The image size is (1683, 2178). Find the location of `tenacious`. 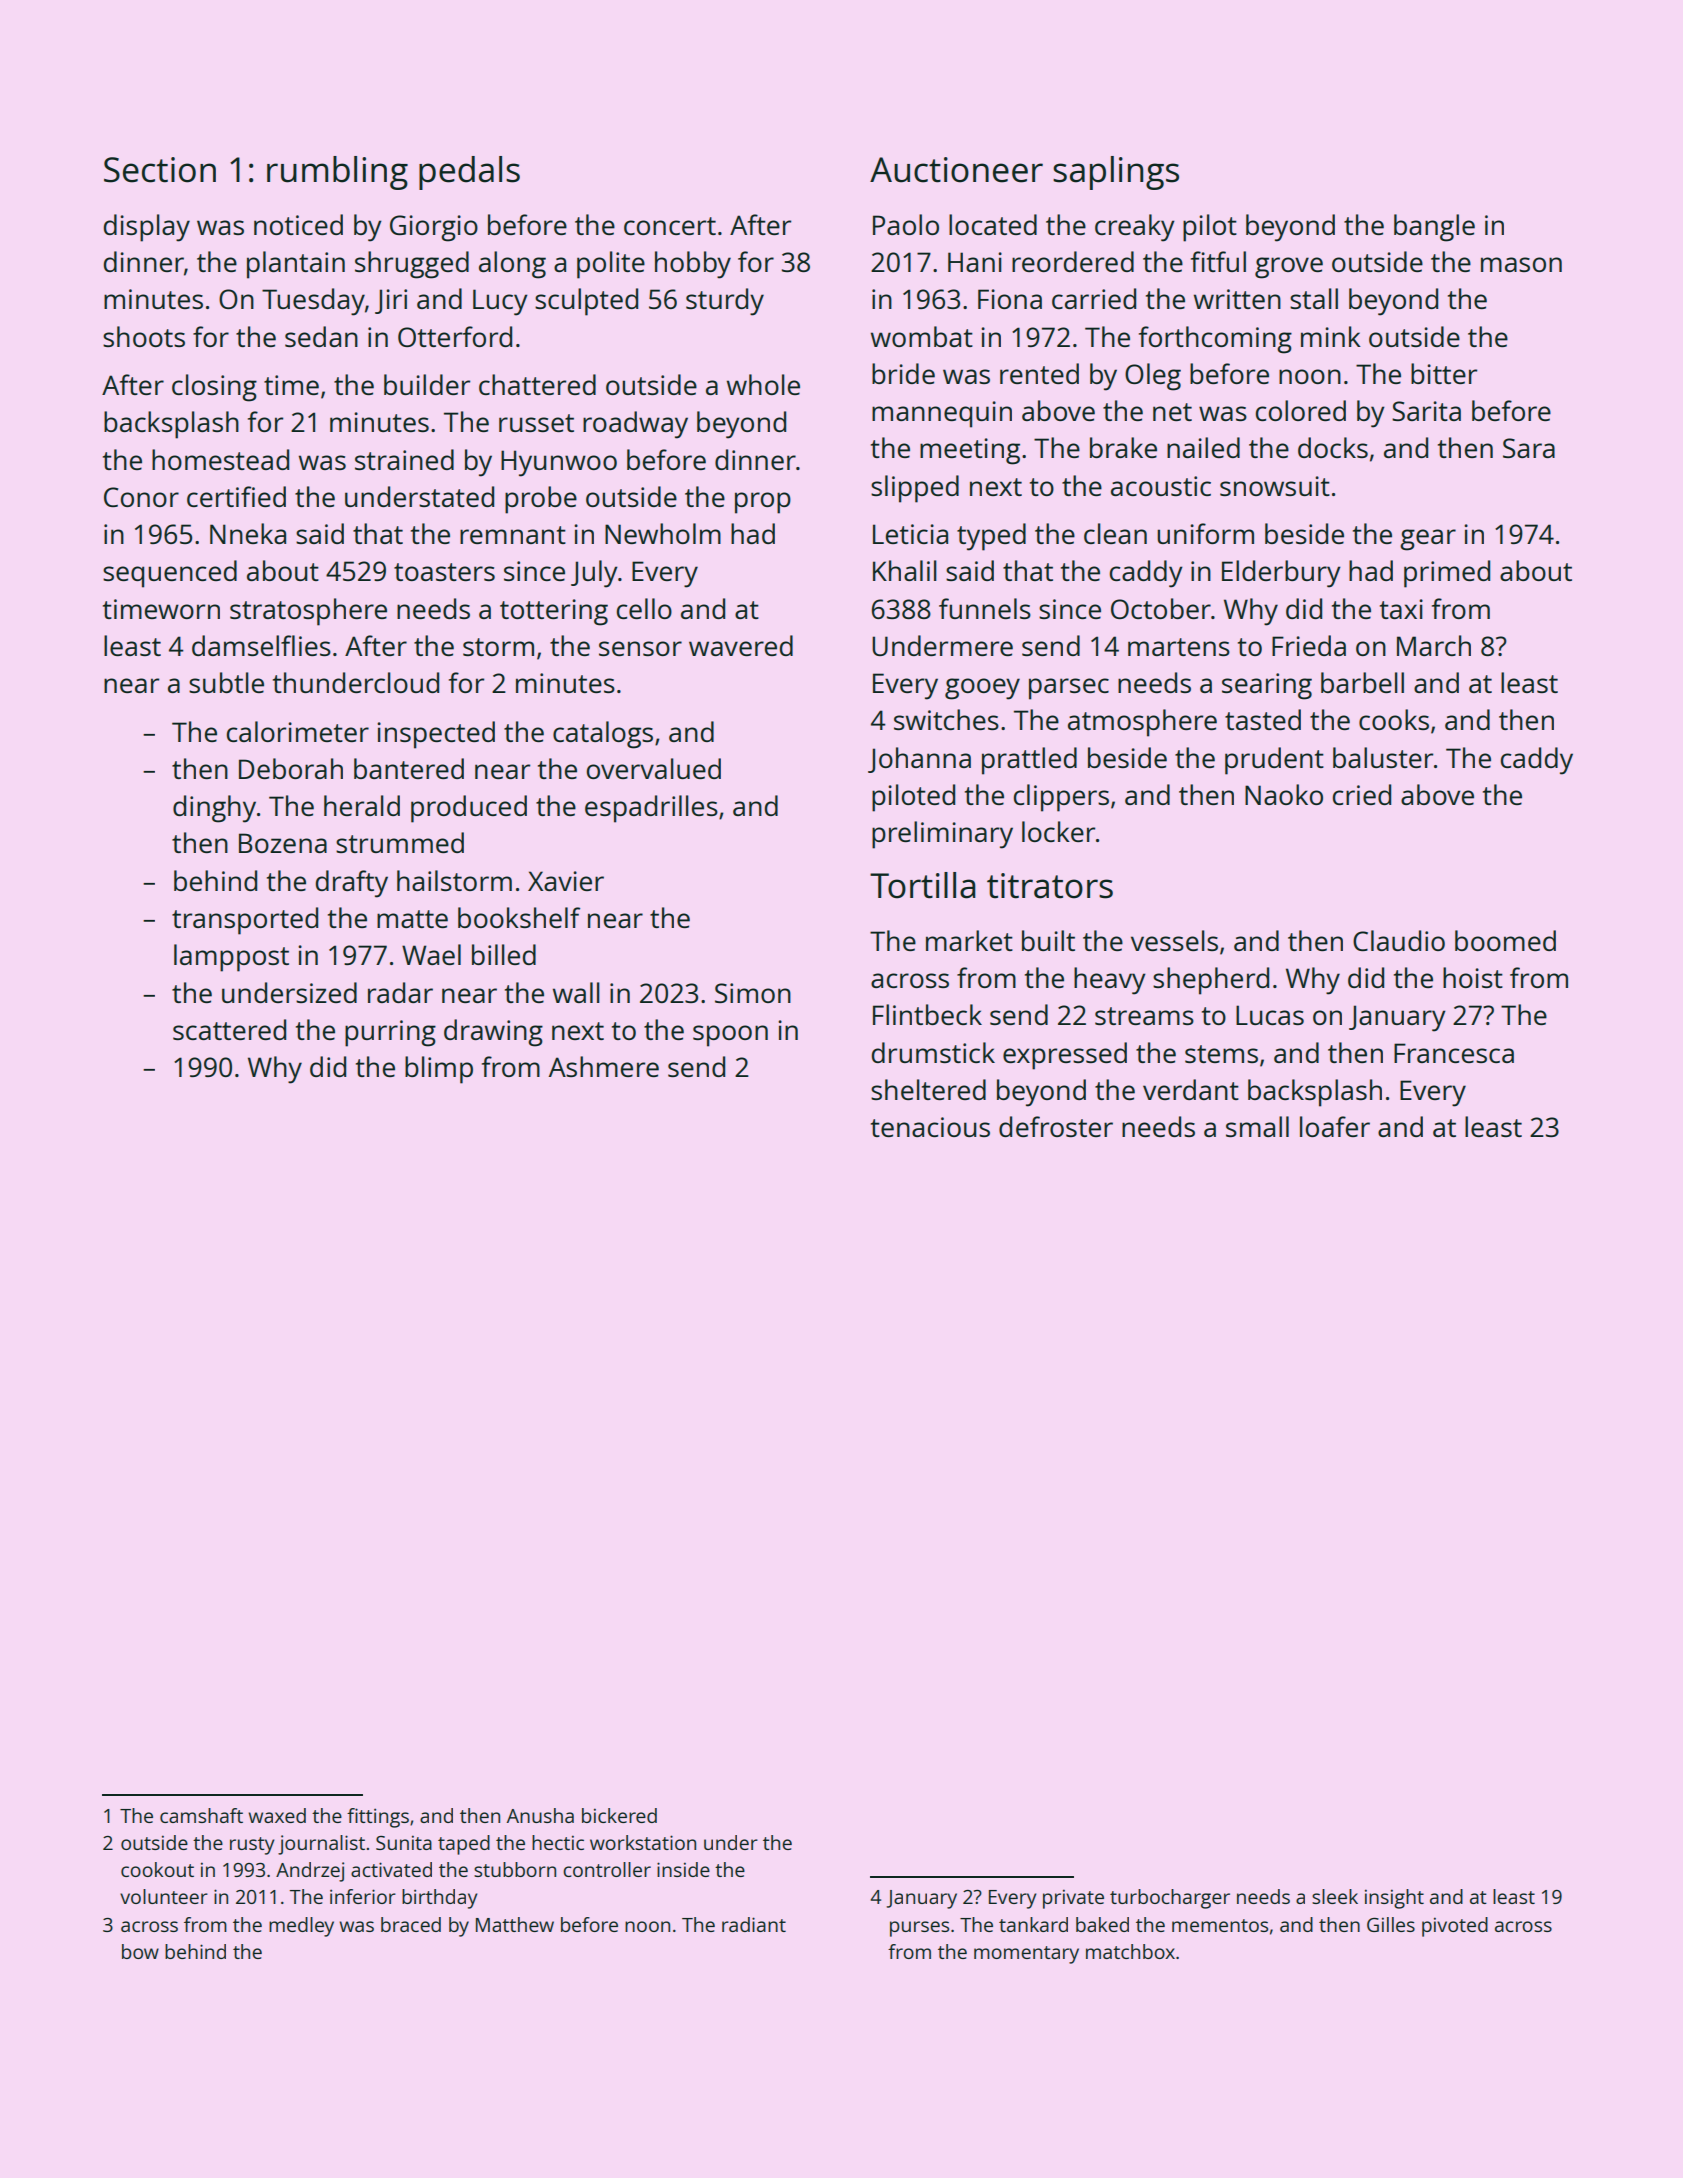

tenacious is located at coordinates (930, 1127).
